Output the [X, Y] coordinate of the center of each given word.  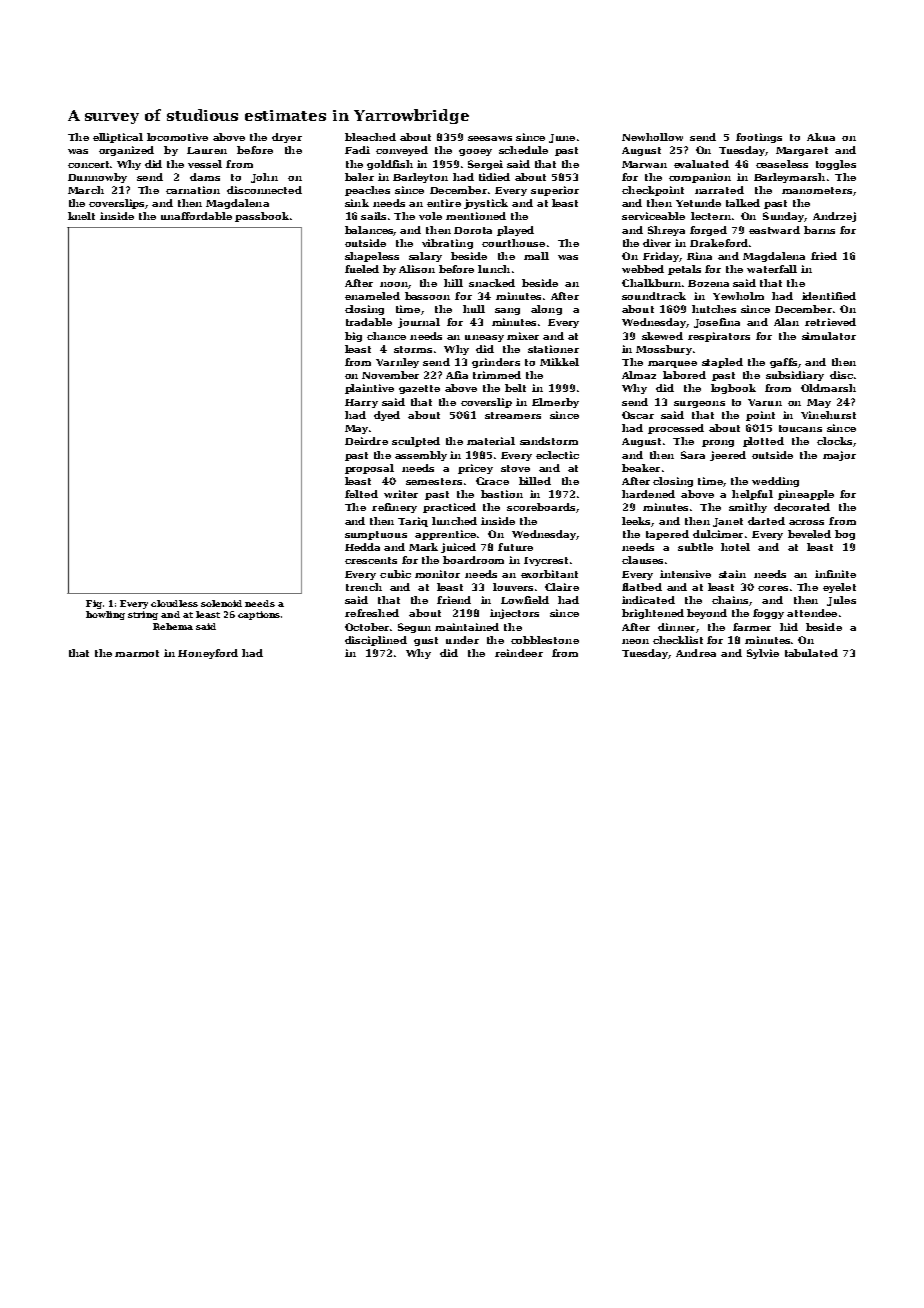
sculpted [416, 442]
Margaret [802, 151]
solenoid [221, 603]
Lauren [207, 150]
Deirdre [366, 441]
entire [444, 203]
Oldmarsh [828, 388]
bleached [370, 137]
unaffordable [196, 216]
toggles [836, 165]
